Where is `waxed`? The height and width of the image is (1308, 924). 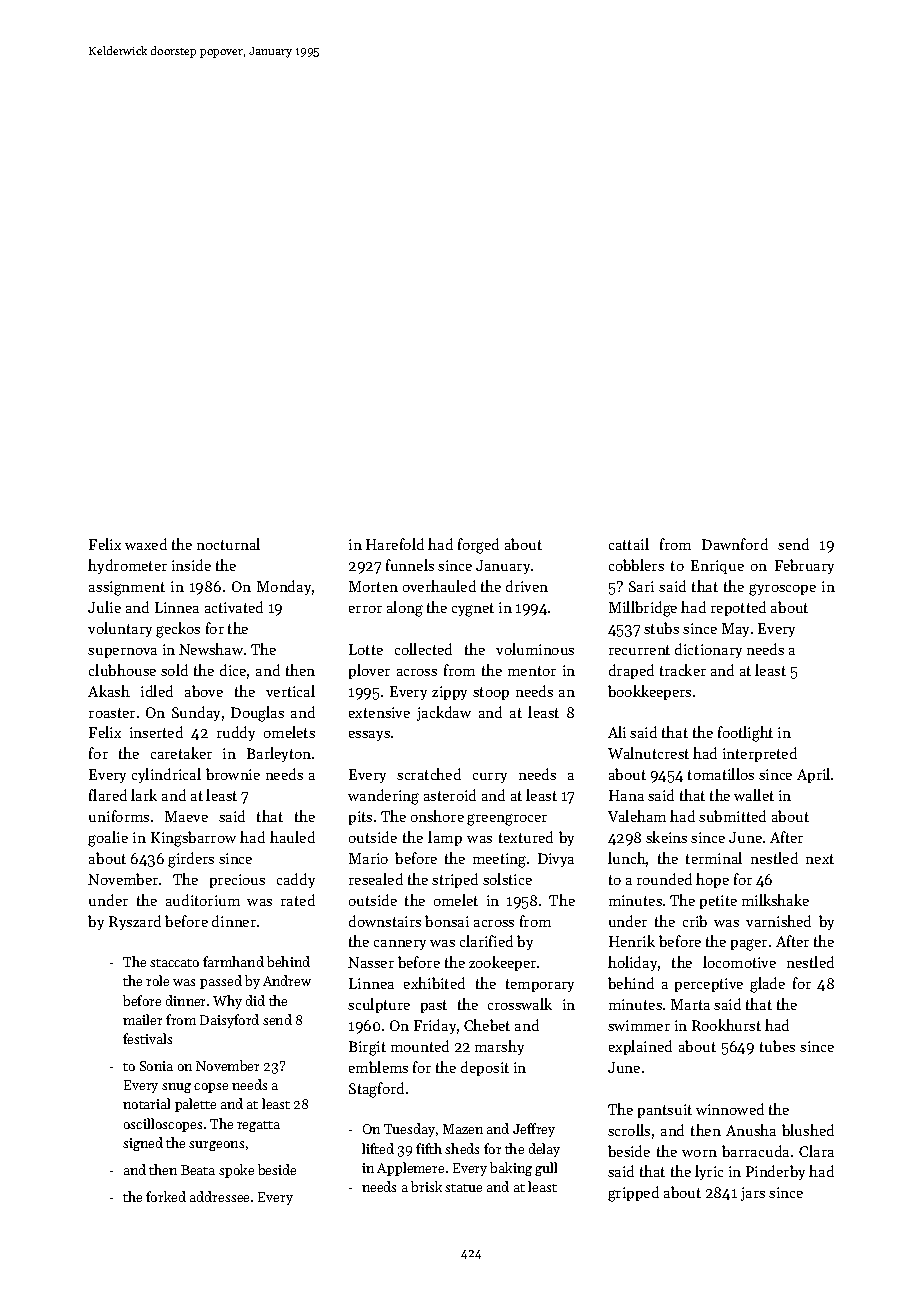
waxed is located at coordinates (146, 544).
